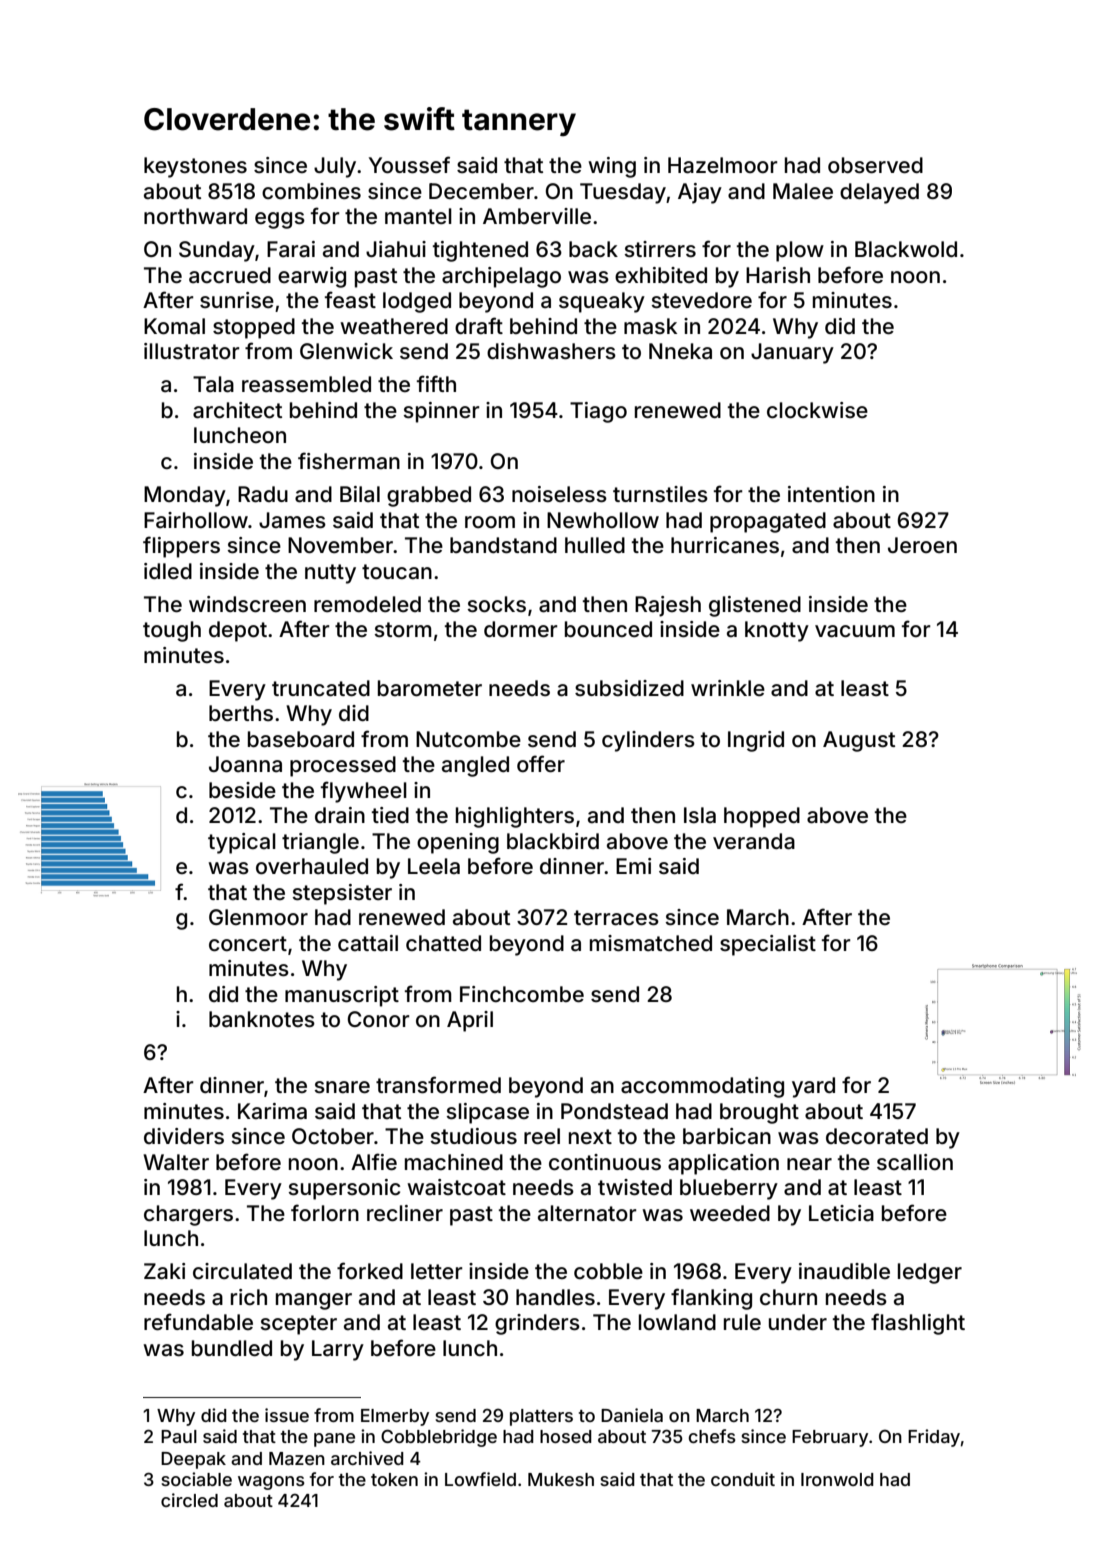  What do you see at coordinates (551, 351) in the image?
I see `dishwashers` at bounding box center [551, 351].
